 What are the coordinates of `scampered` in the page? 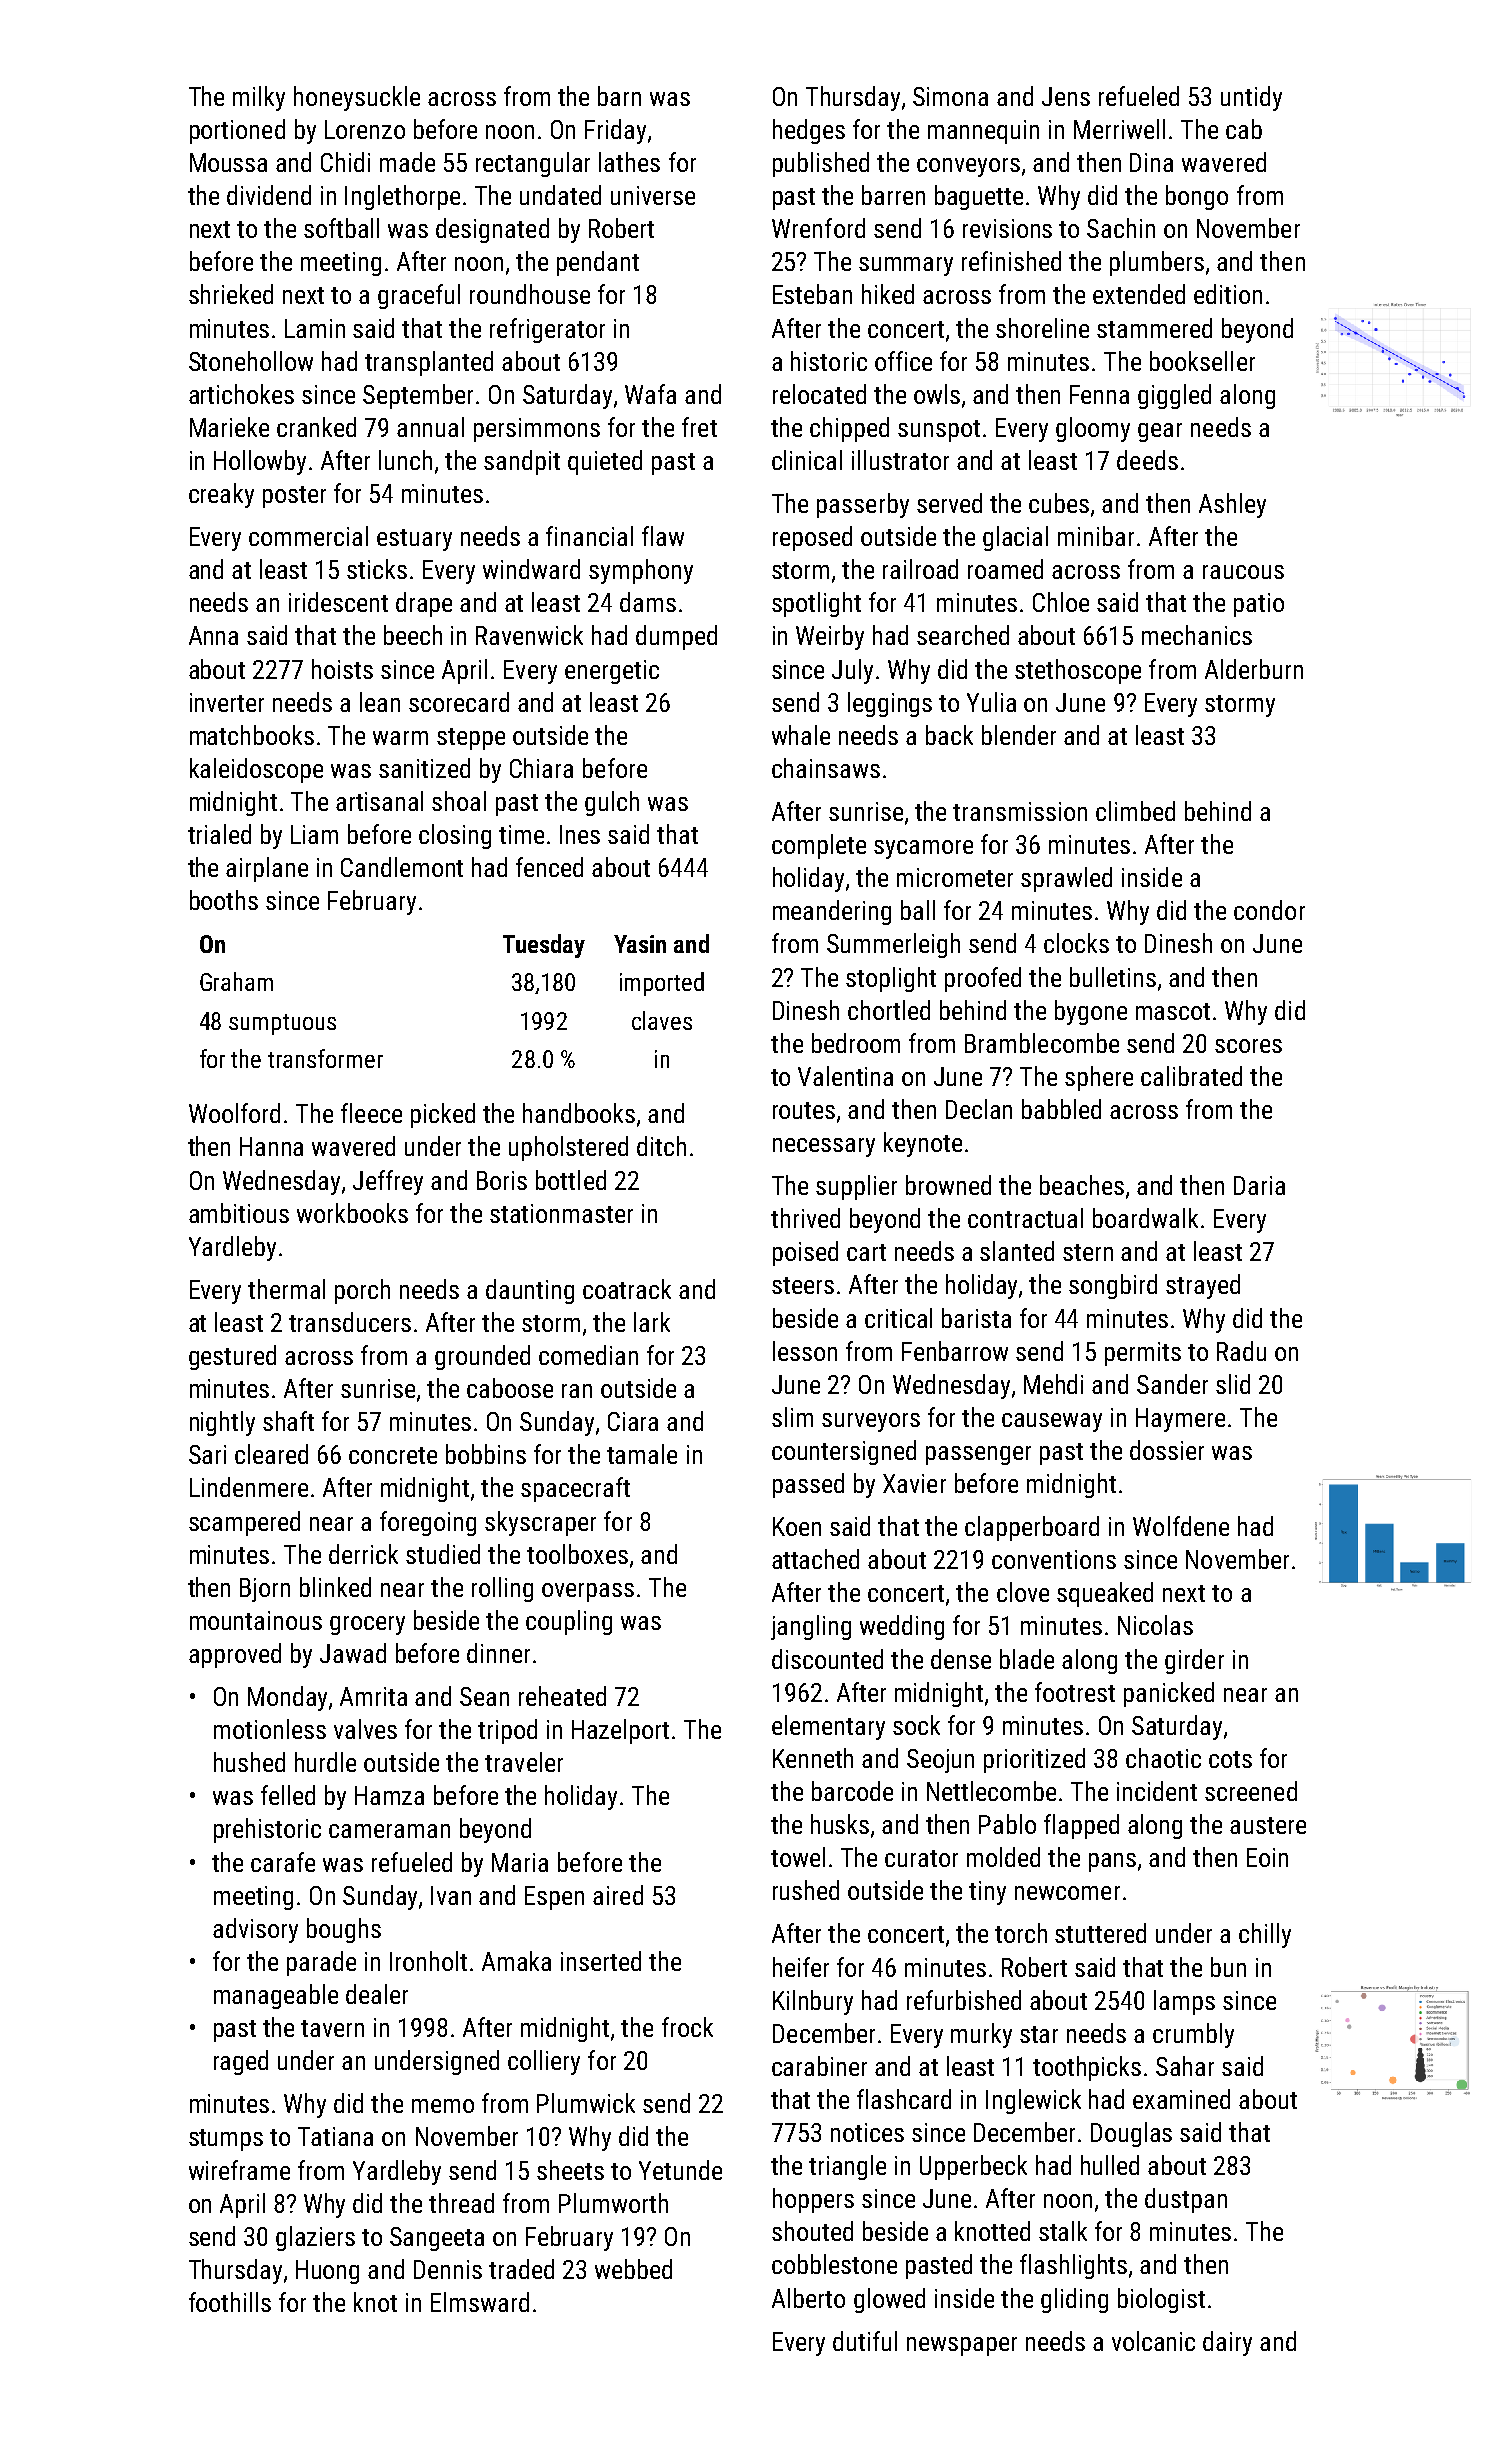 It's located at (244, 1523).
